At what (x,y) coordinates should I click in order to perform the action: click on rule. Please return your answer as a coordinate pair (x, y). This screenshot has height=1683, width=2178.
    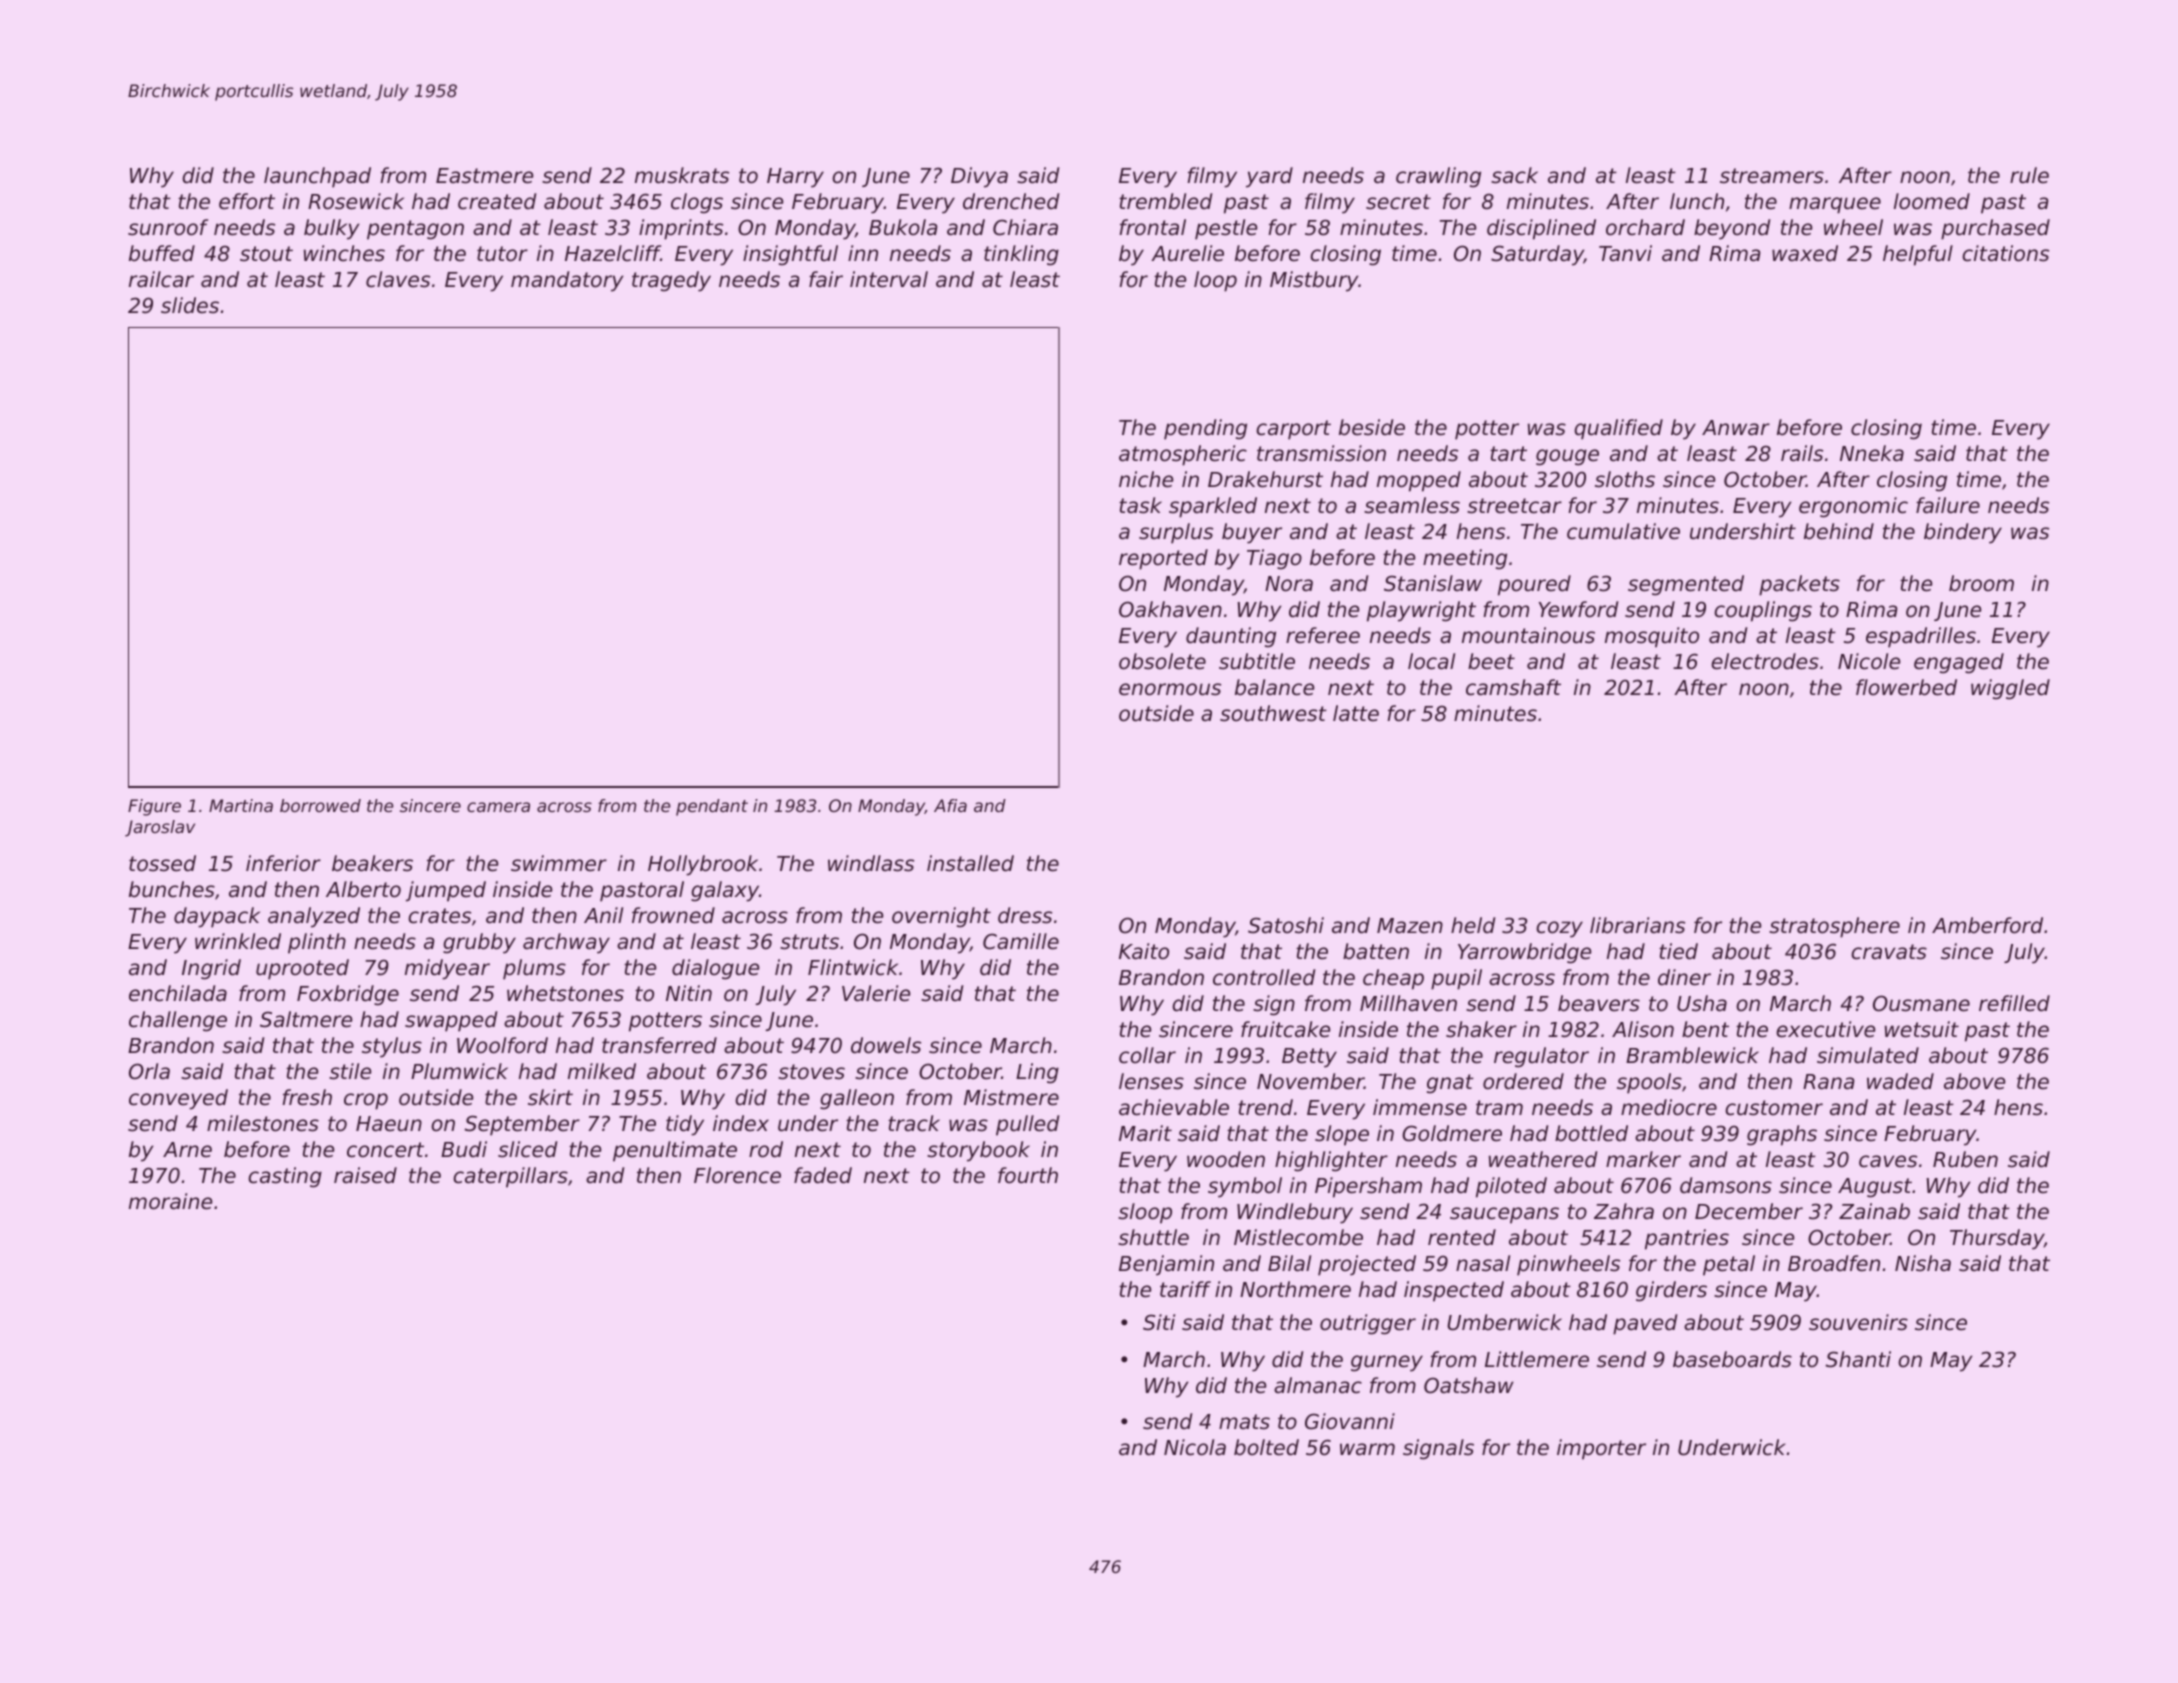
    Looking at the image, I should click on (2029, 175).
